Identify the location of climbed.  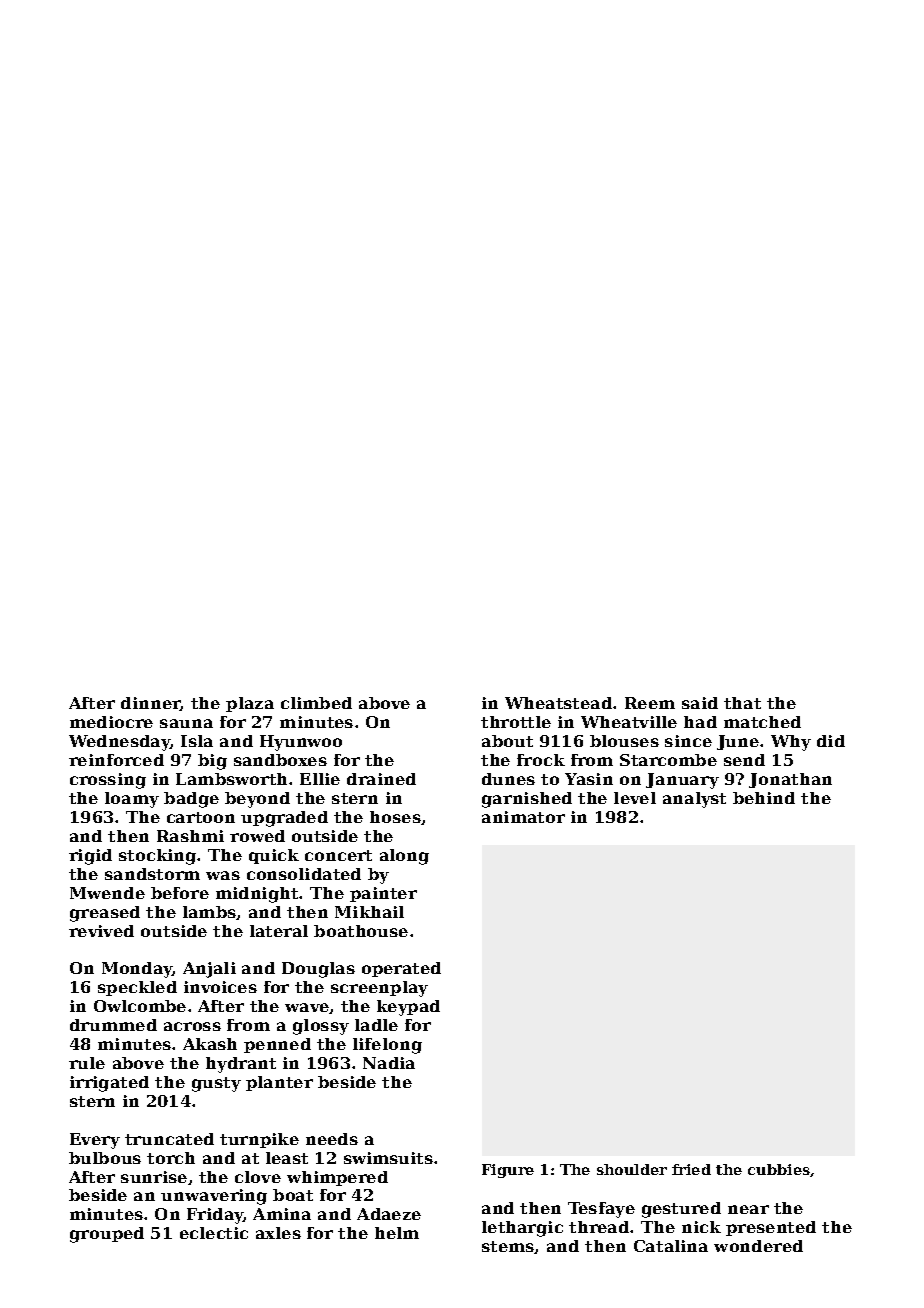
(316, 703).
